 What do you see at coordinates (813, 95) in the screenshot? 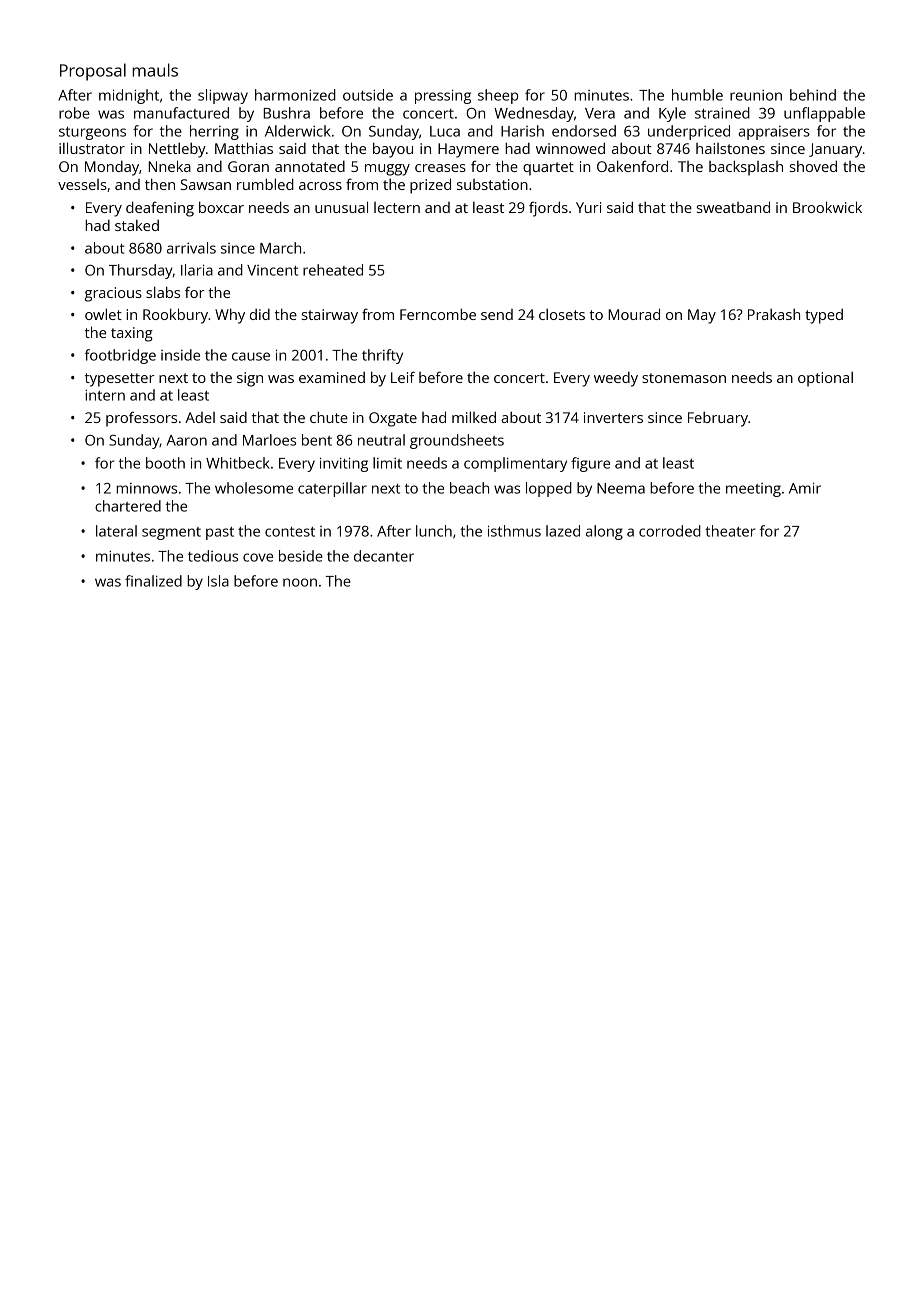
I see `behind` at bounding box center [813, 95].
